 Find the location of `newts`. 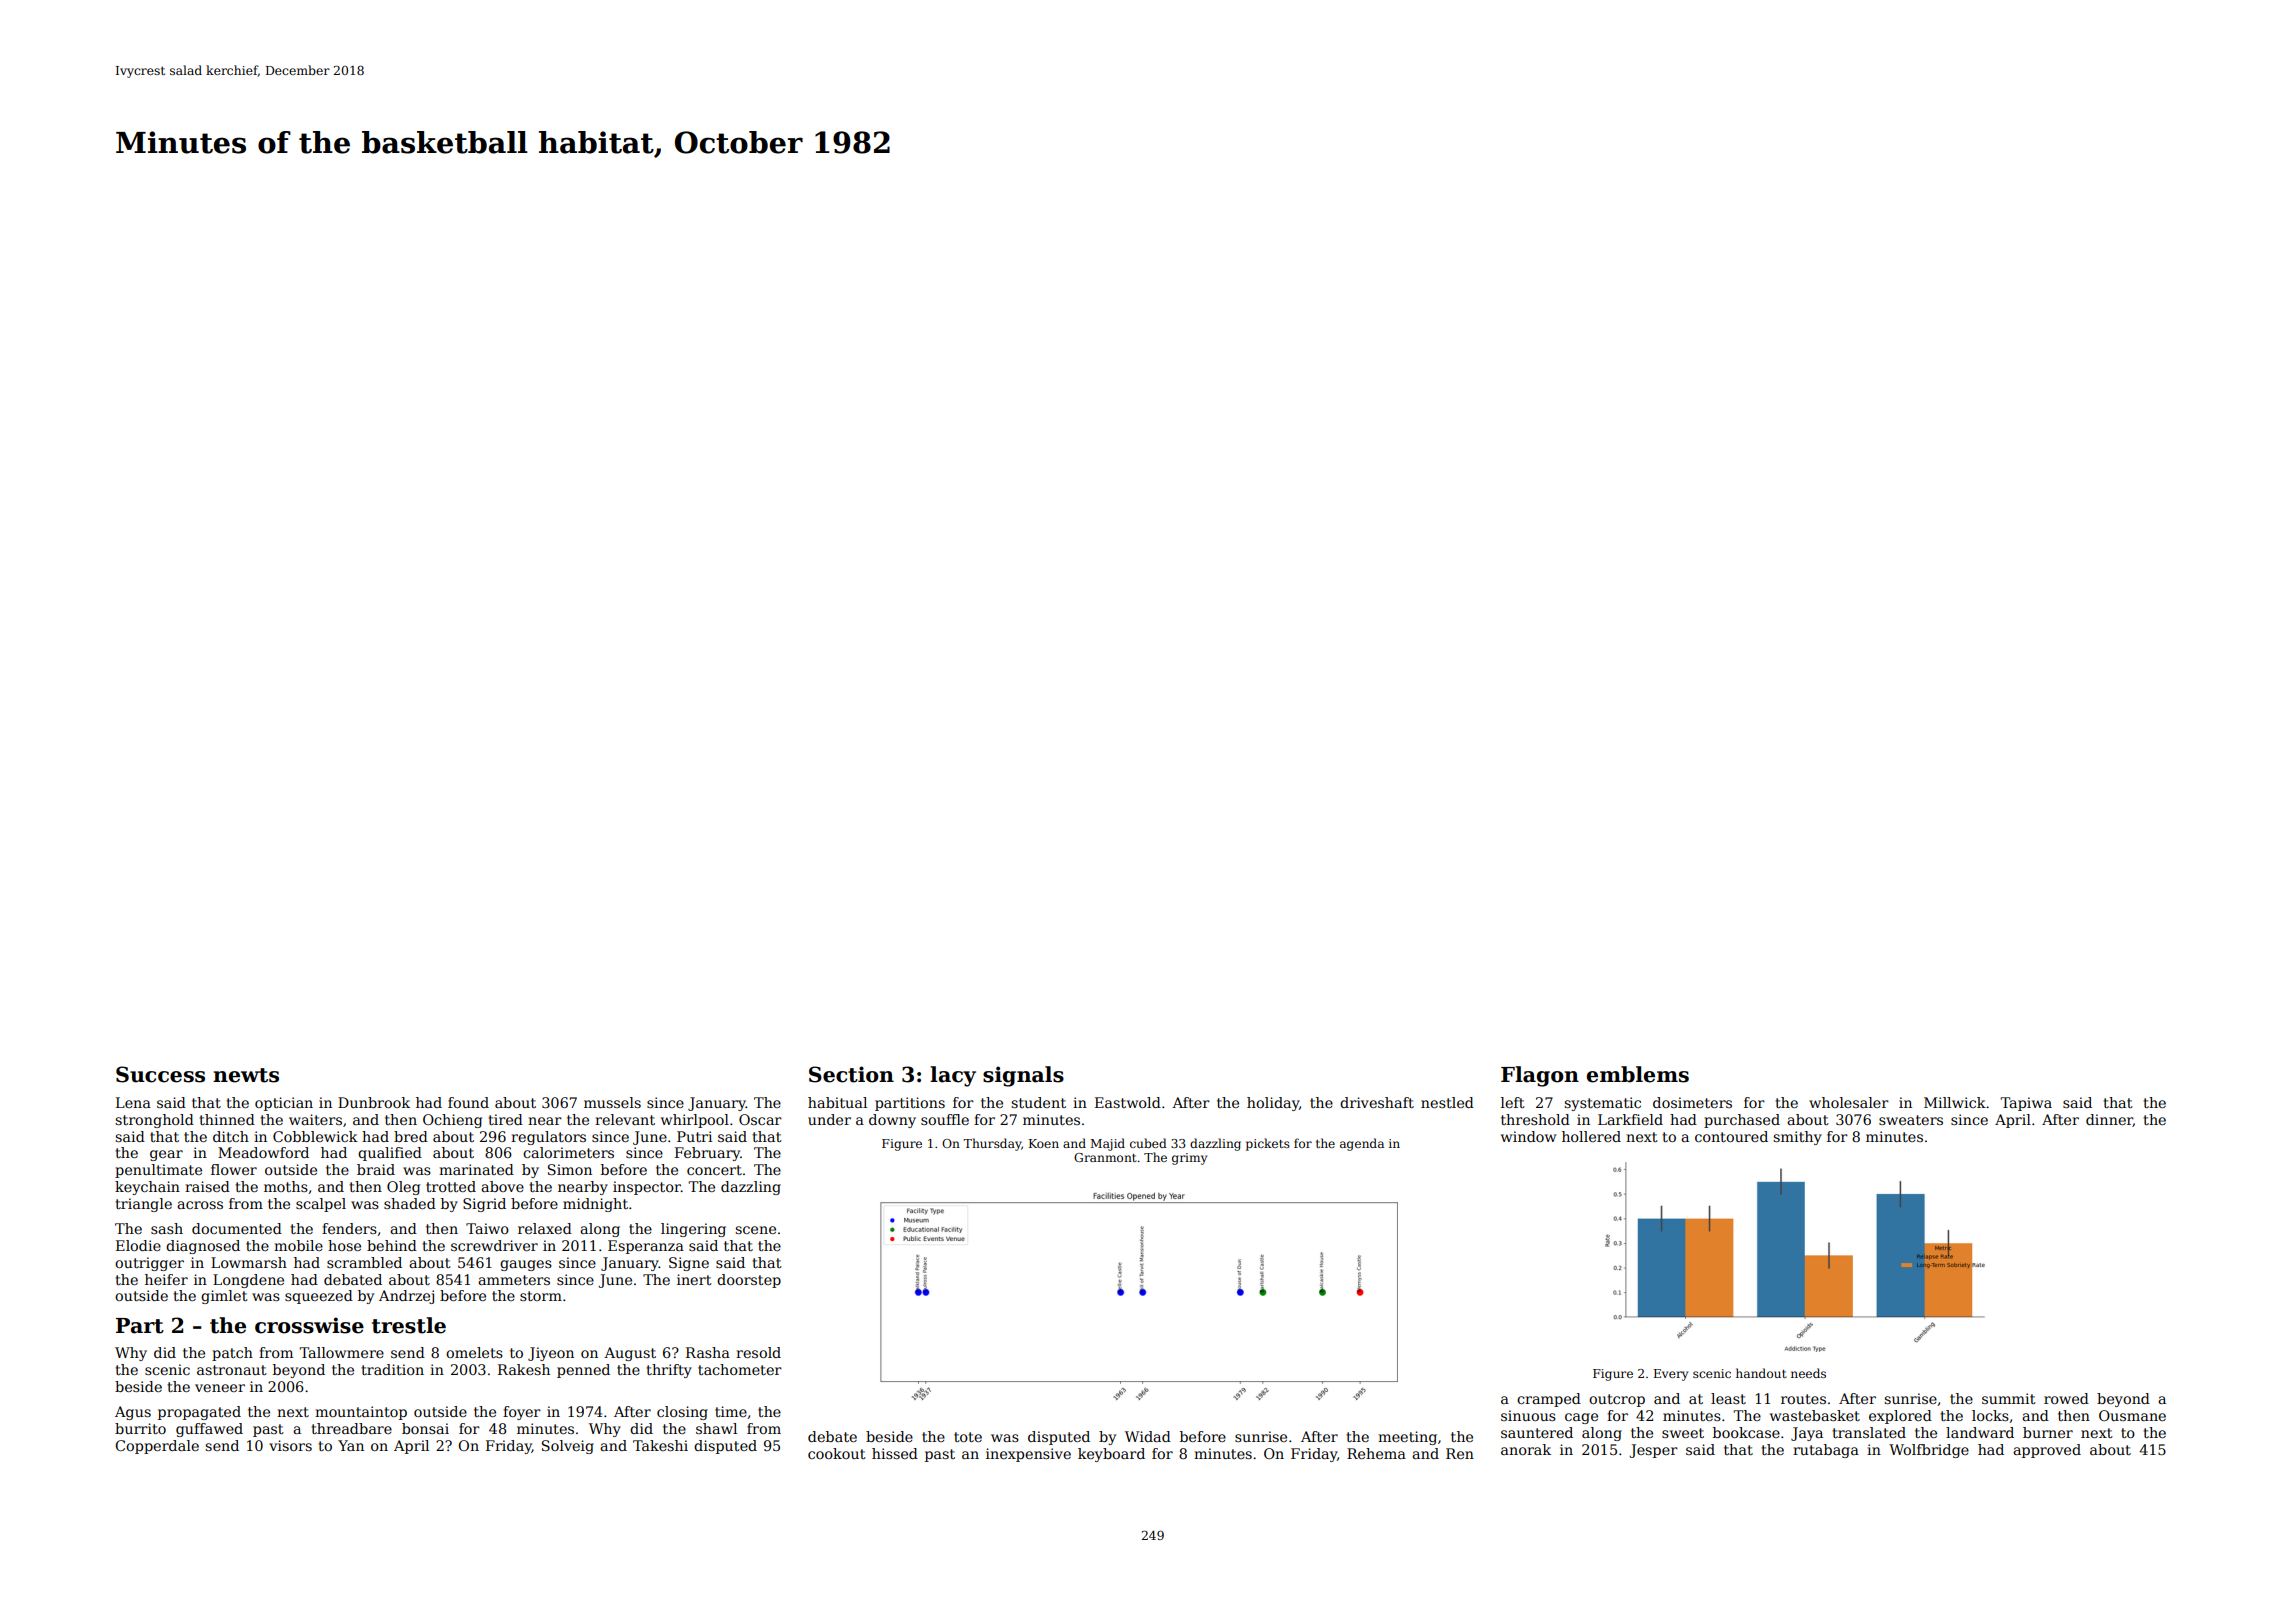

newts is located at coordinates (246, 1075).
